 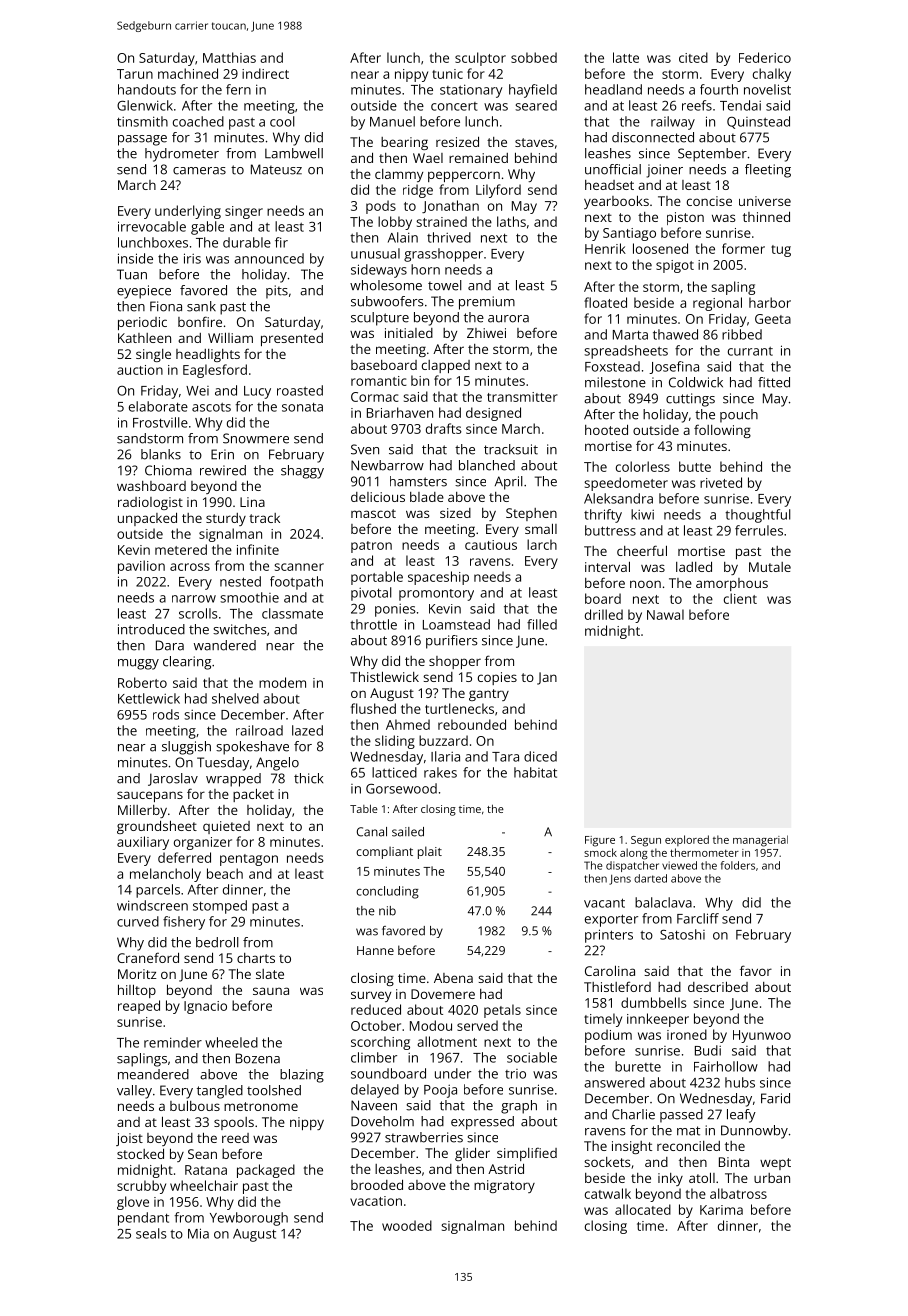 What do you see at coordinates (616, 202) in the screenshot?
I see `yearbooks` at bounding box center [616, 202].
